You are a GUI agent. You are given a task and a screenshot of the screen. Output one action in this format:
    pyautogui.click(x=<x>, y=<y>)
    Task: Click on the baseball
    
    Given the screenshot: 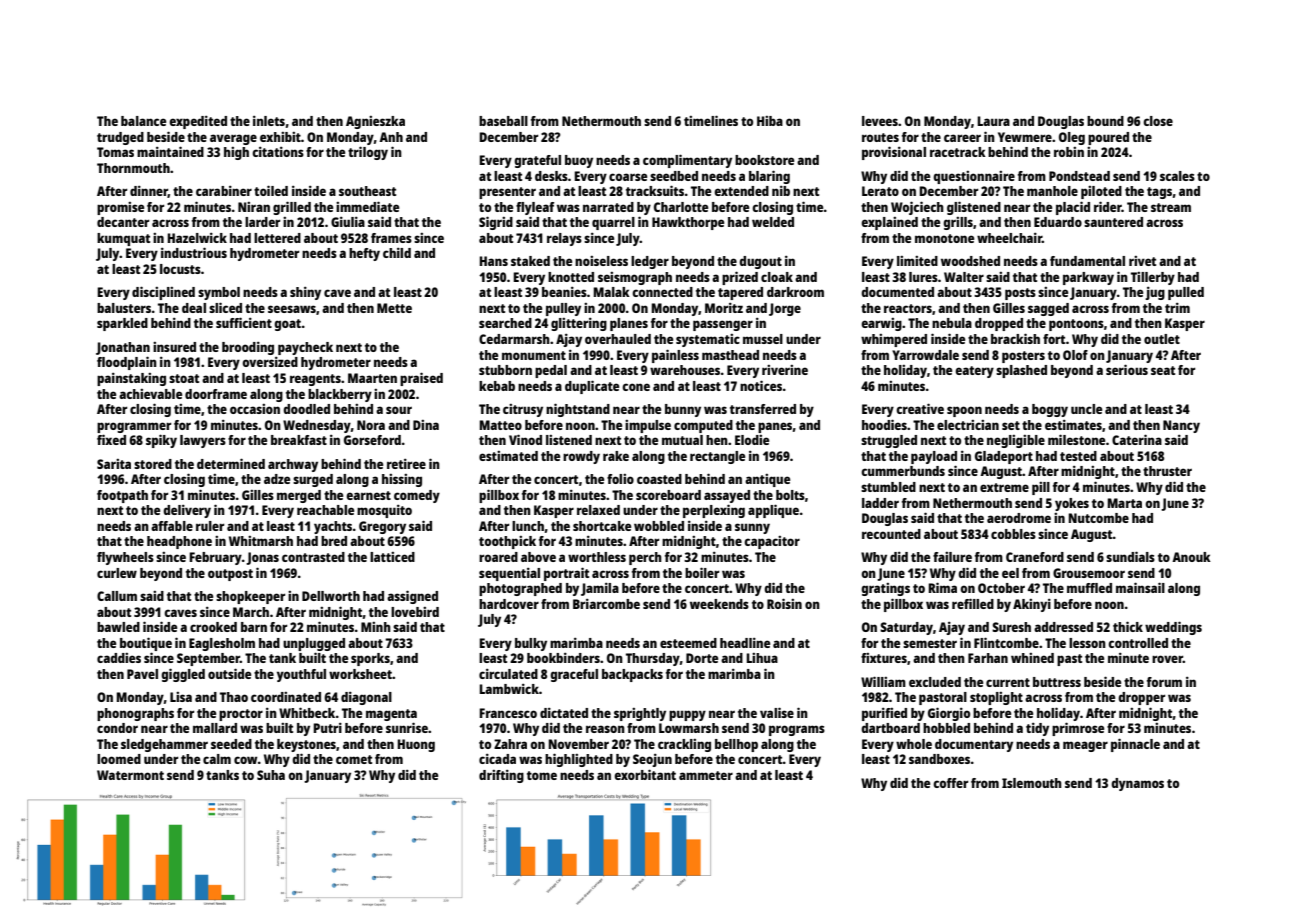 What is the action you would take?
    pyautogui.click(x=503, y=121)
